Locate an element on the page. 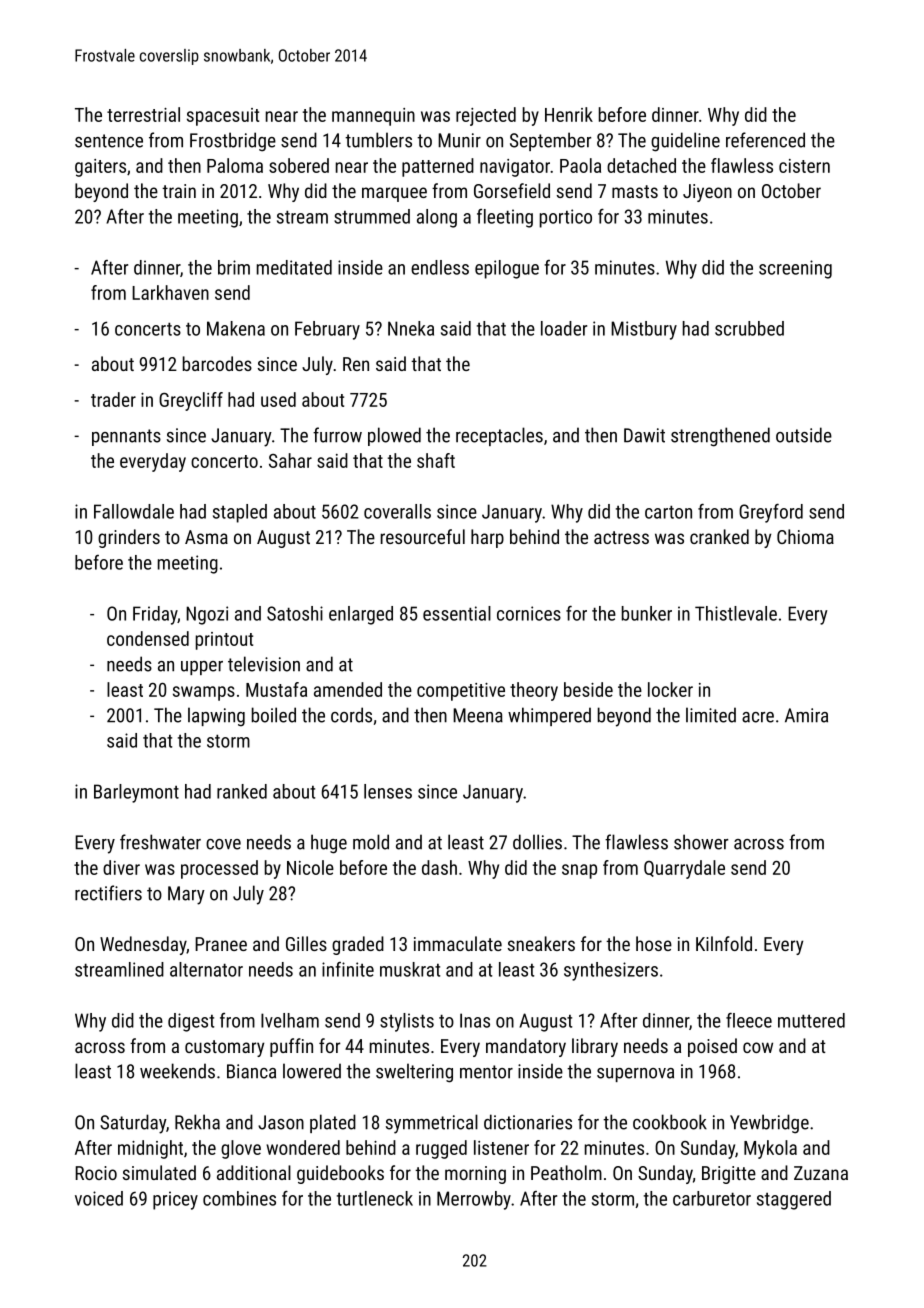 The height and width of the image is (1308, 924). mannequin is located at coordinates (373, 117).
